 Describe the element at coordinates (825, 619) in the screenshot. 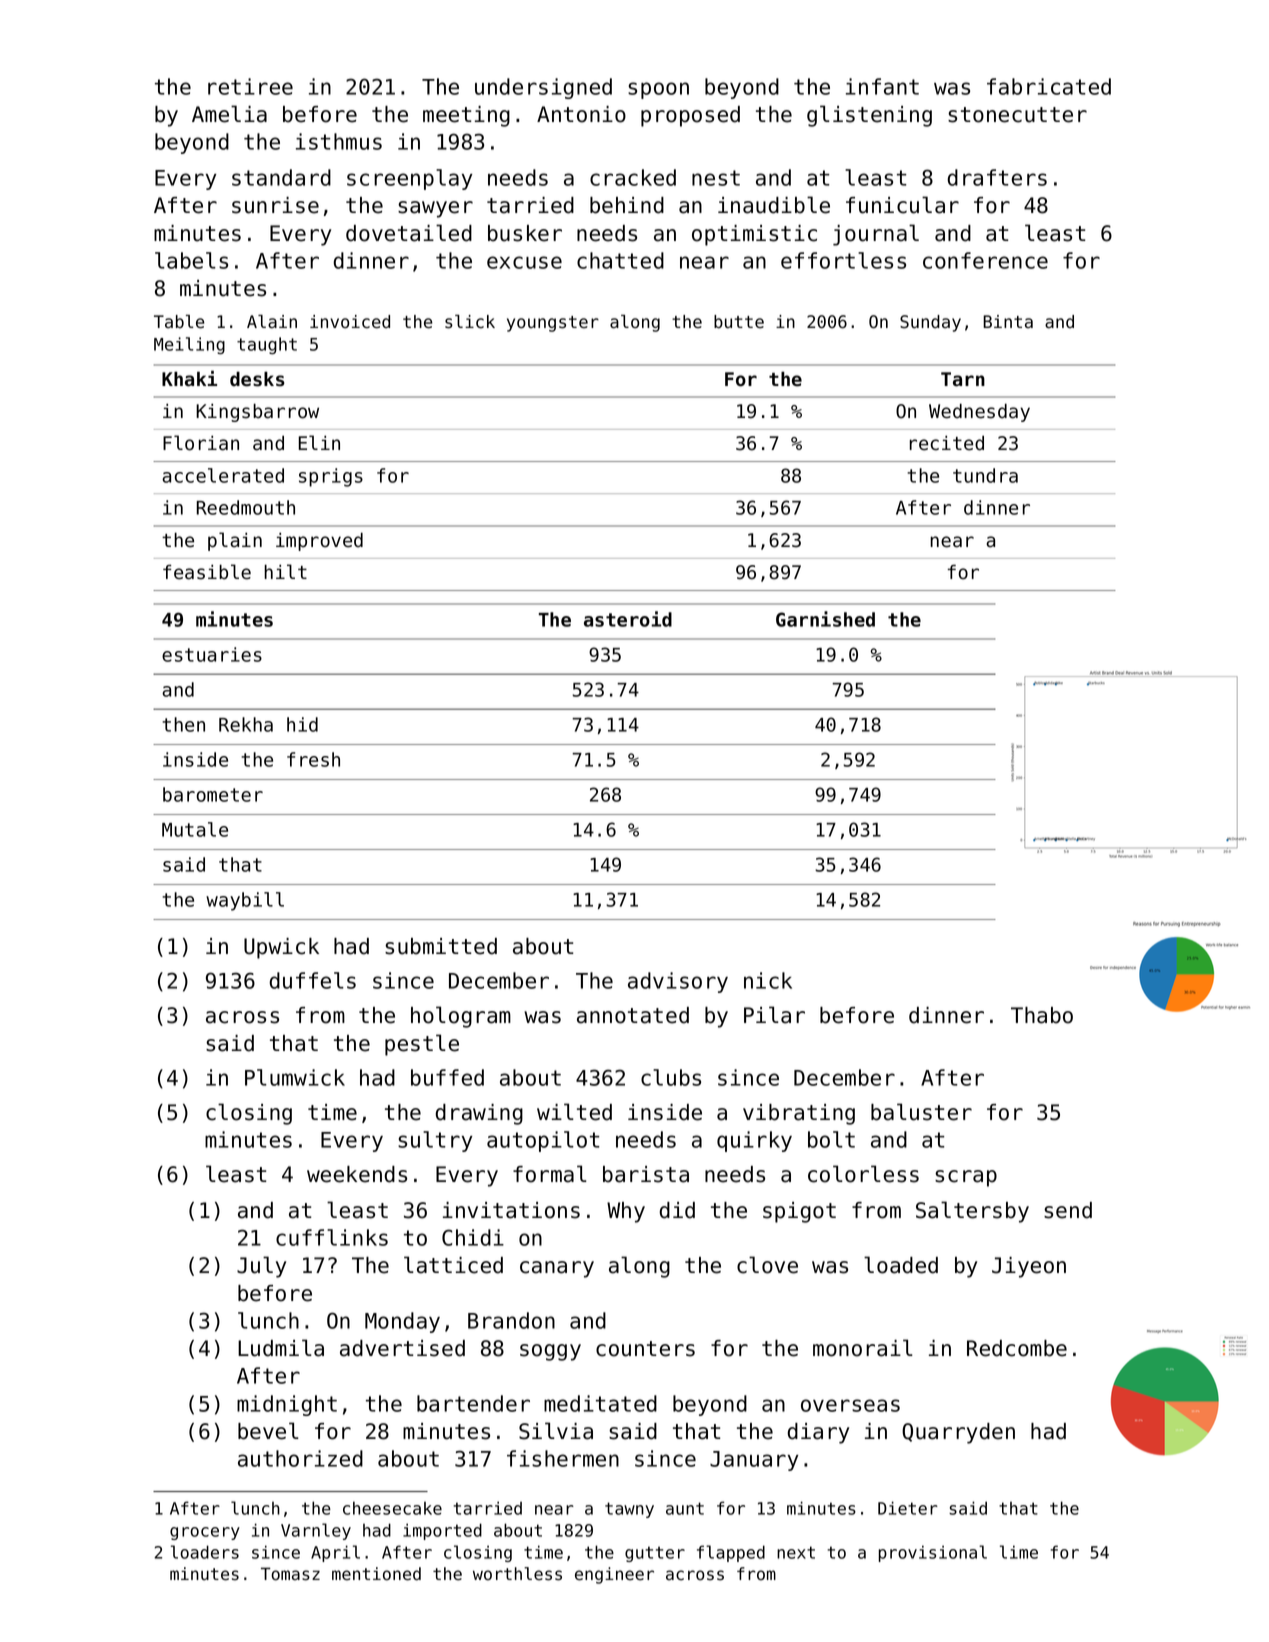

I see `Garnished` at that location.
